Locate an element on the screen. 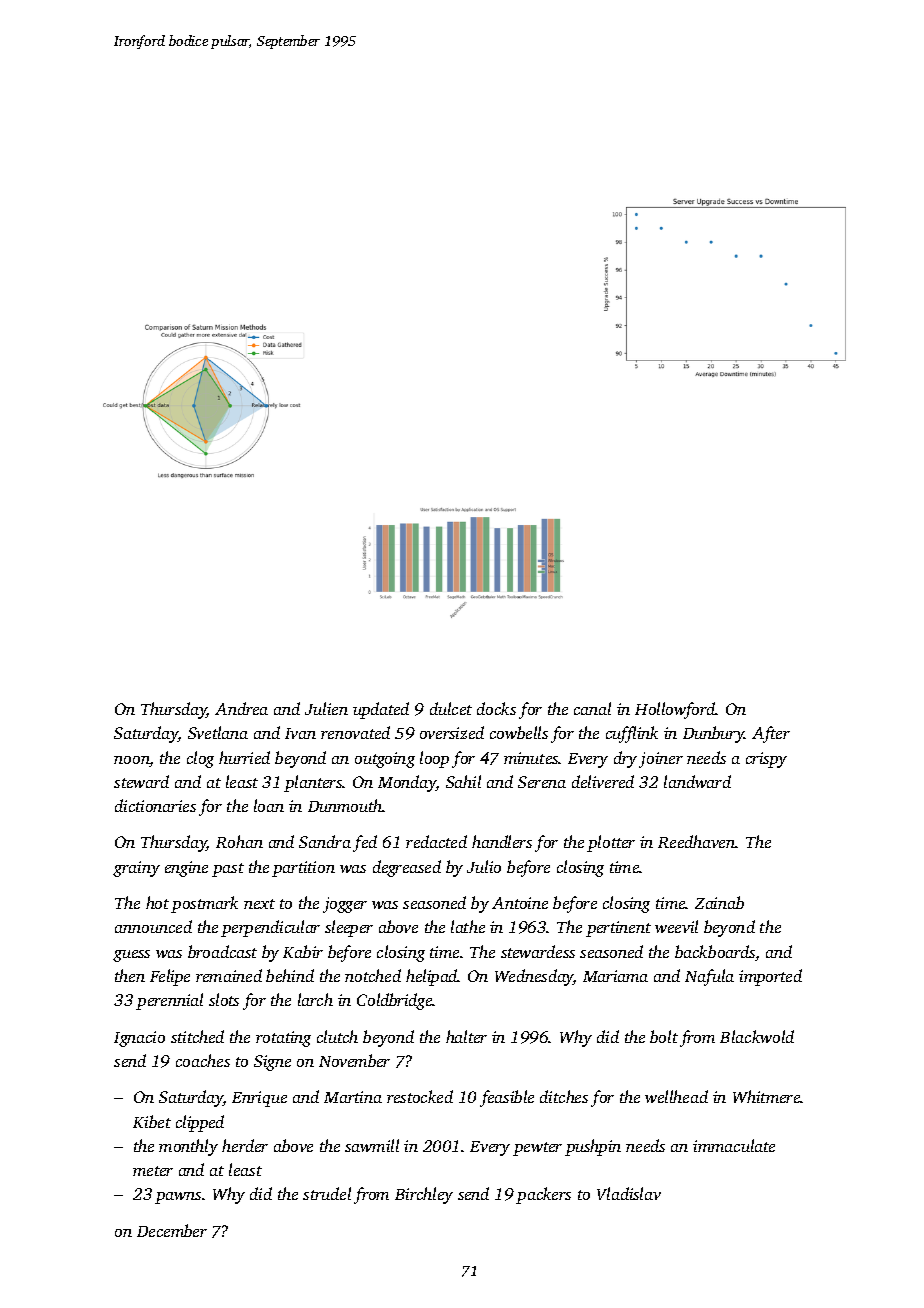  Reedhaven is located at coordinates (697, 841).
